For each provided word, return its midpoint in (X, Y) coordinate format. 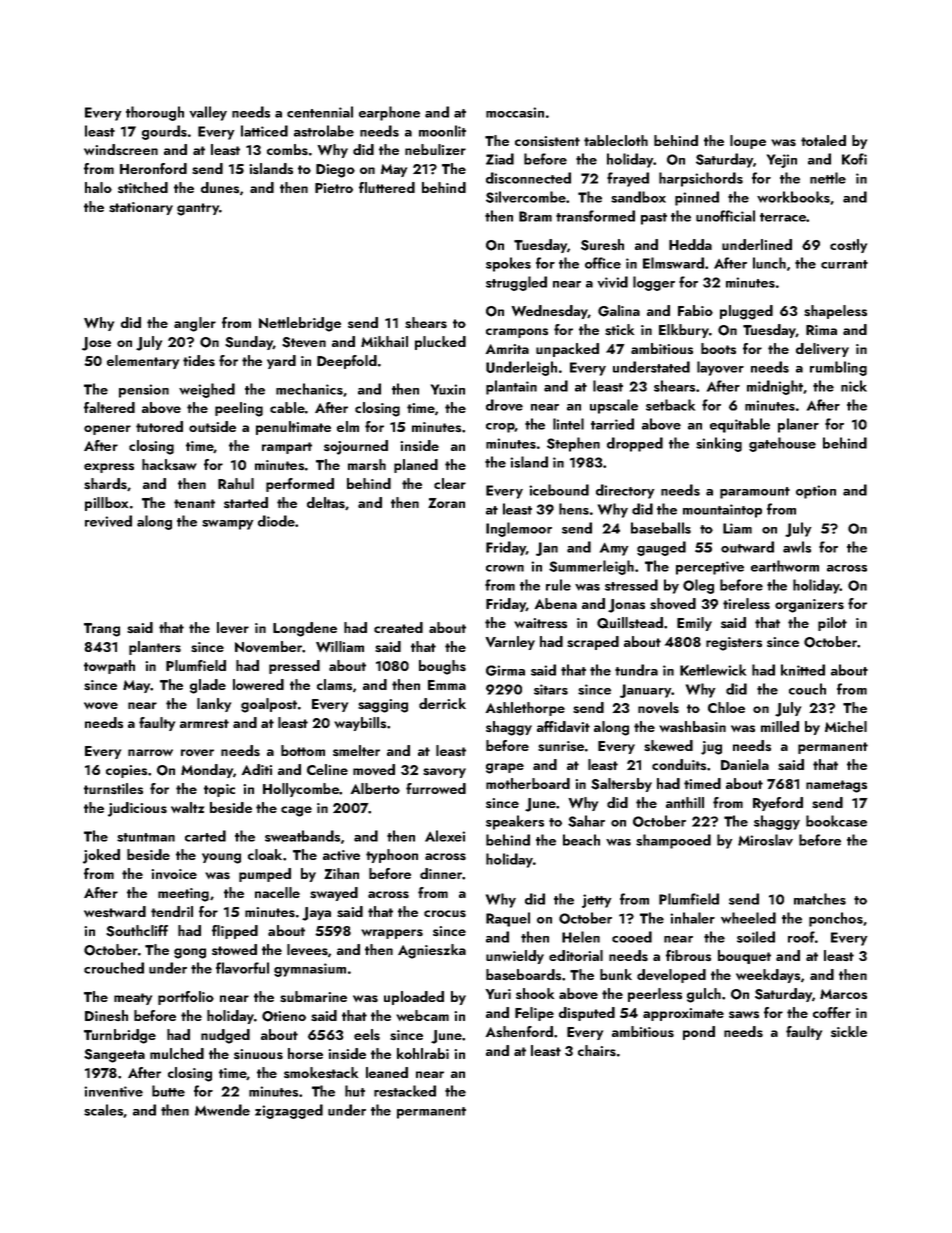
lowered (258, 684)
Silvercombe (526, 197)
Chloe (726, 707)
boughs (442, 667)
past (654, 219)
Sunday (249, 343)
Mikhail (384, 341)
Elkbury (684, 331)
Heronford (153, 168)
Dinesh (106, 1015)
